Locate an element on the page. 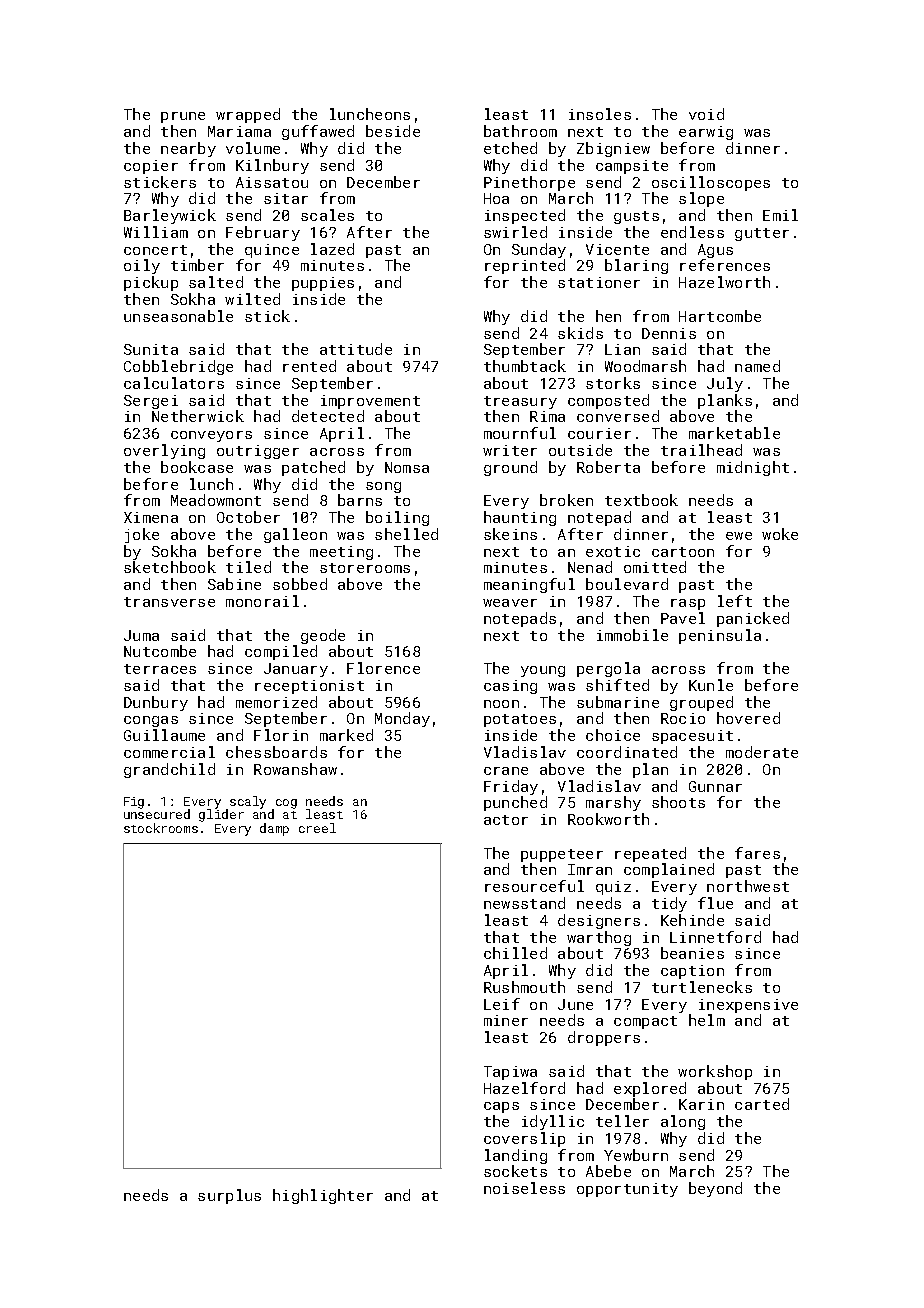 The height and width of the document is (1308, 924). highlighter is located at coordinates (323, 1196).
